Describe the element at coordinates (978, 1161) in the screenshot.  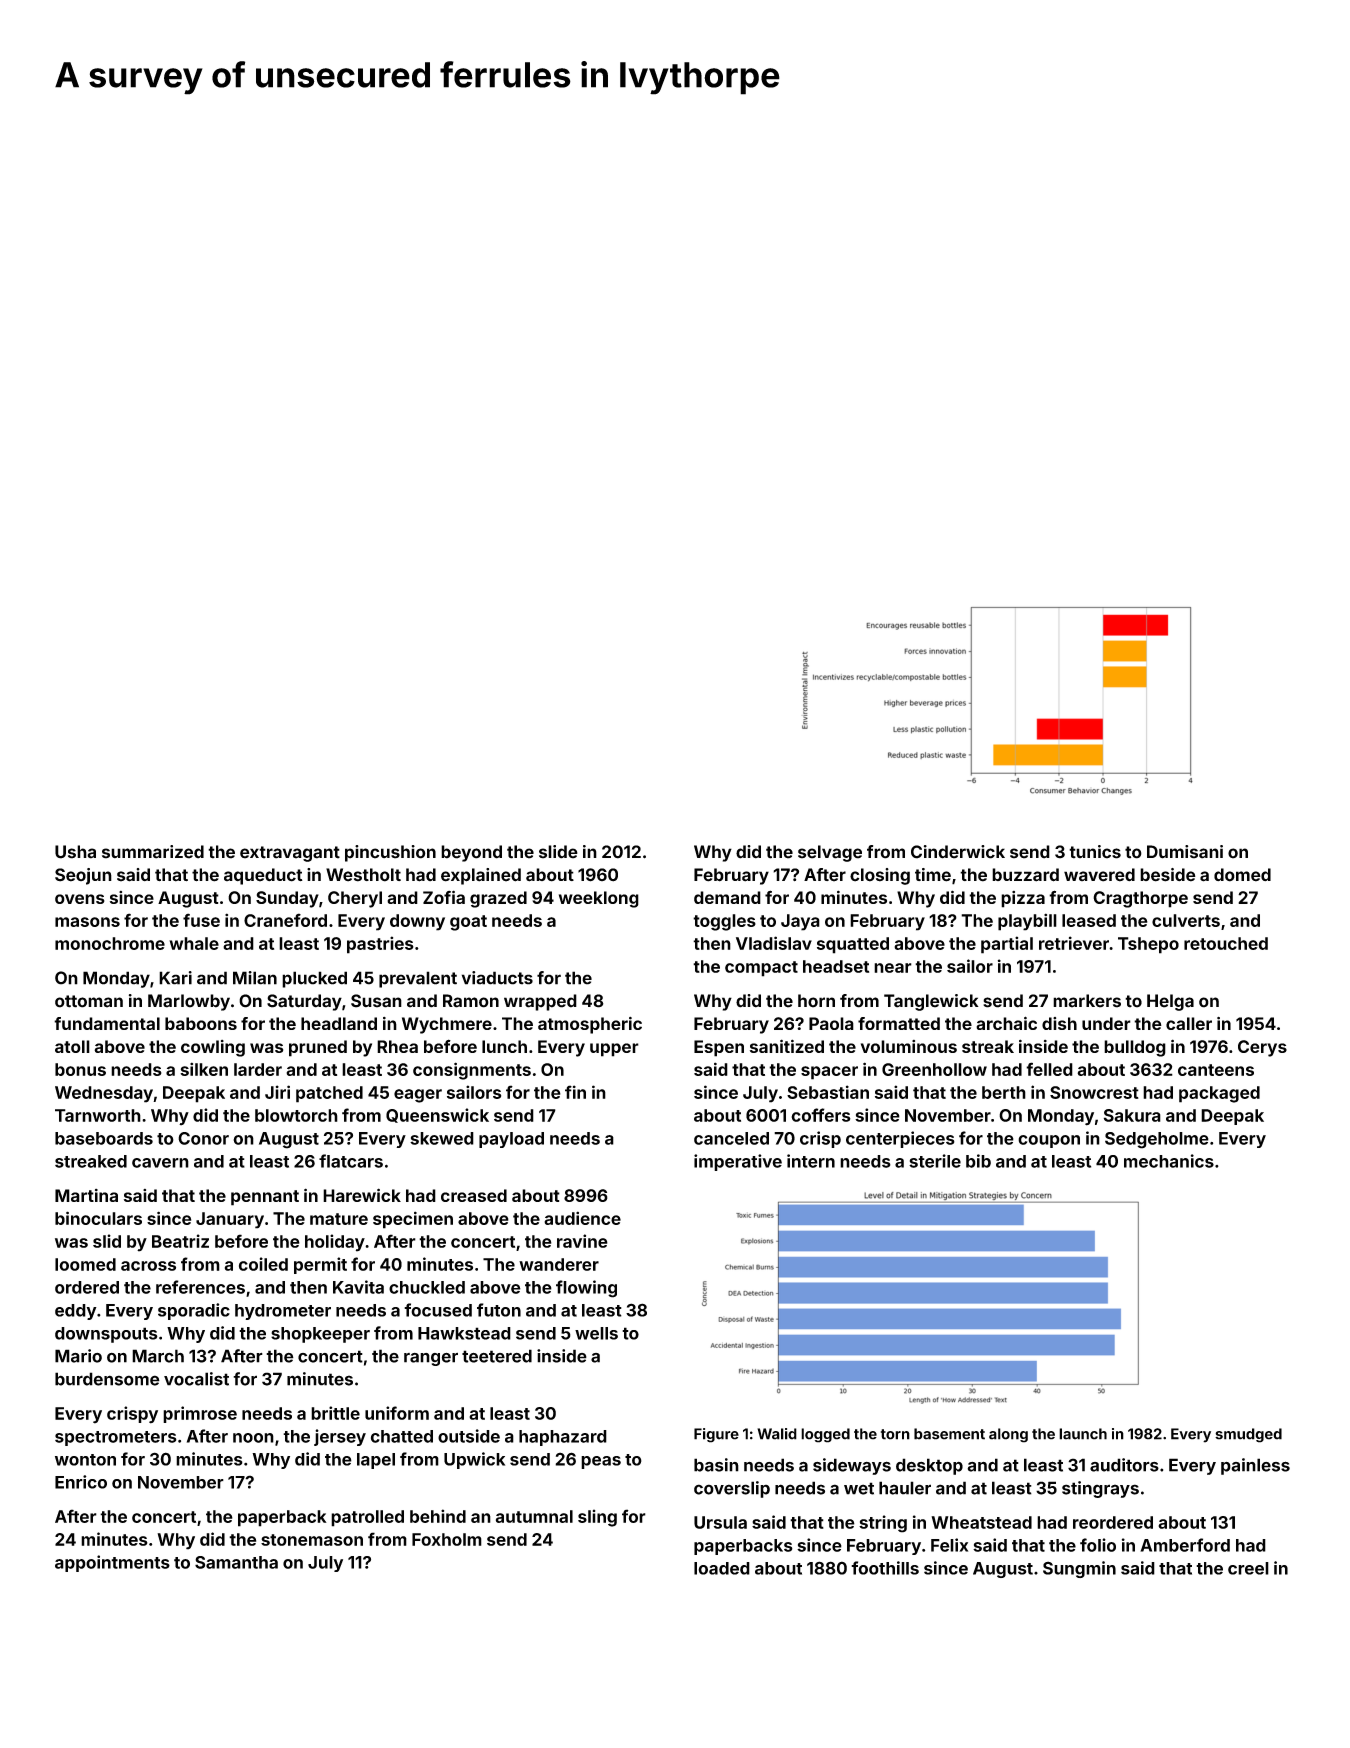
I see `bib` at that location.
